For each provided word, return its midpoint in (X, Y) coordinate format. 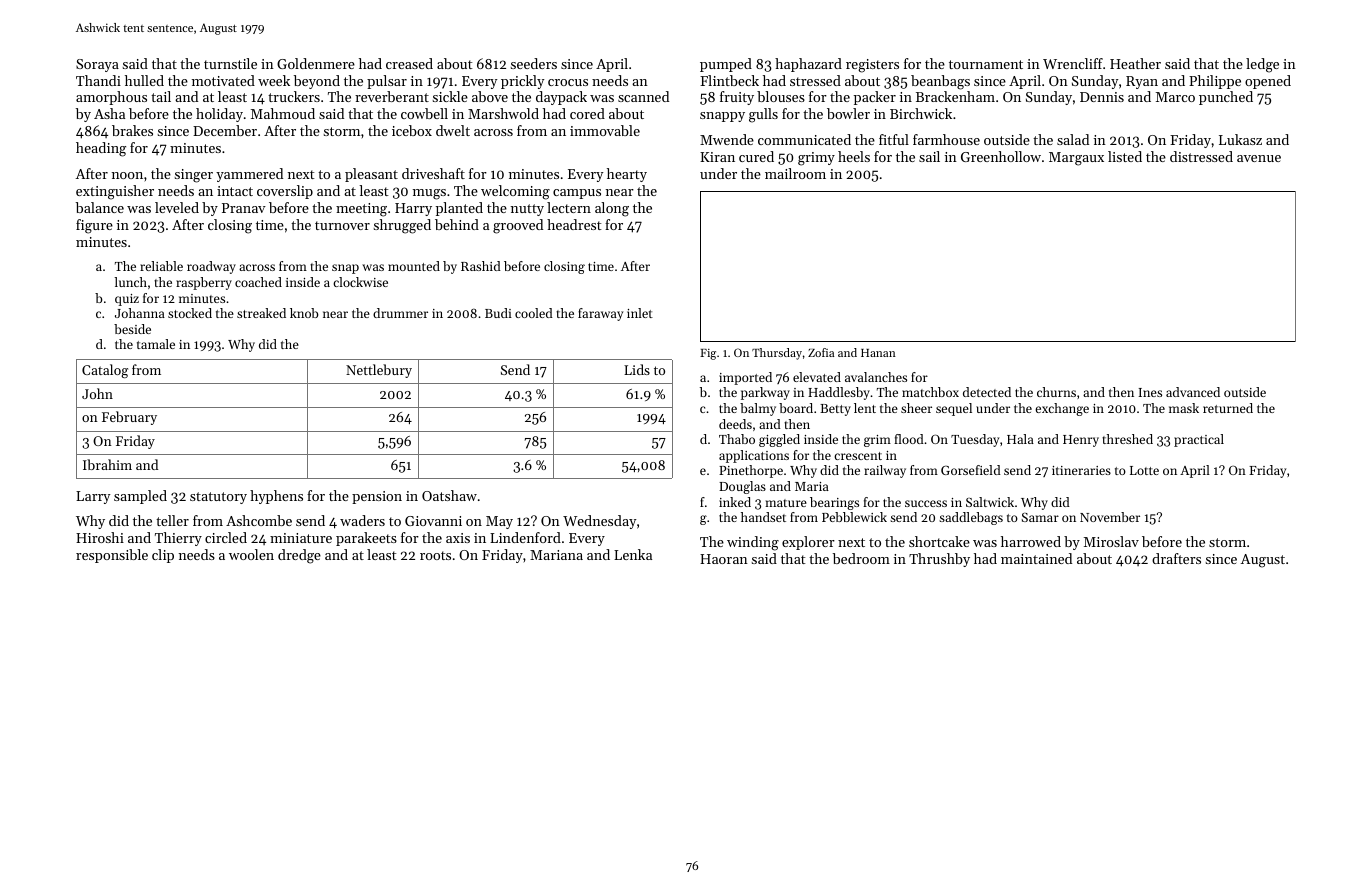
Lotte (1144, 470)
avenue (1259, 158)
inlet (640, 313)
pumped (726, 65)
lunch (130, 282)
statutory (218, 498)
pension (377, 497)
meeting (361, 210)
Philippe (1215, 82)
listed (1125, 156)
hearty (627, 175)
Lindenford (525, 537)
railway (885, 471)
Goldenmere (316, 63)
